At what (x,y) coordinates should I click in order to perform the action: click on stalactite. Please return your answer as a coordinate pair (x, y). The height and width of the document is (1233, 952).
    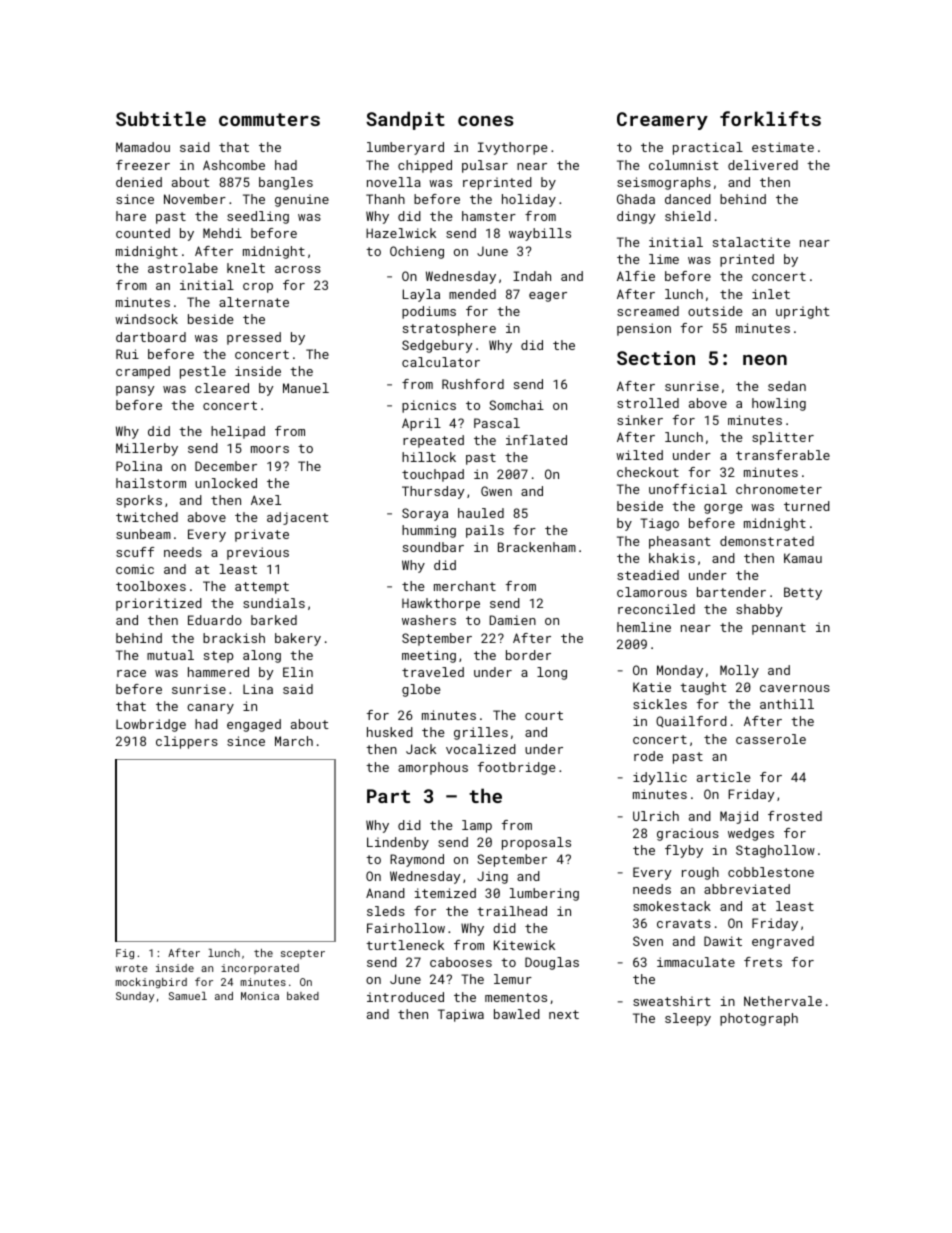
    Looking at the image, I should click on (751, 242).
